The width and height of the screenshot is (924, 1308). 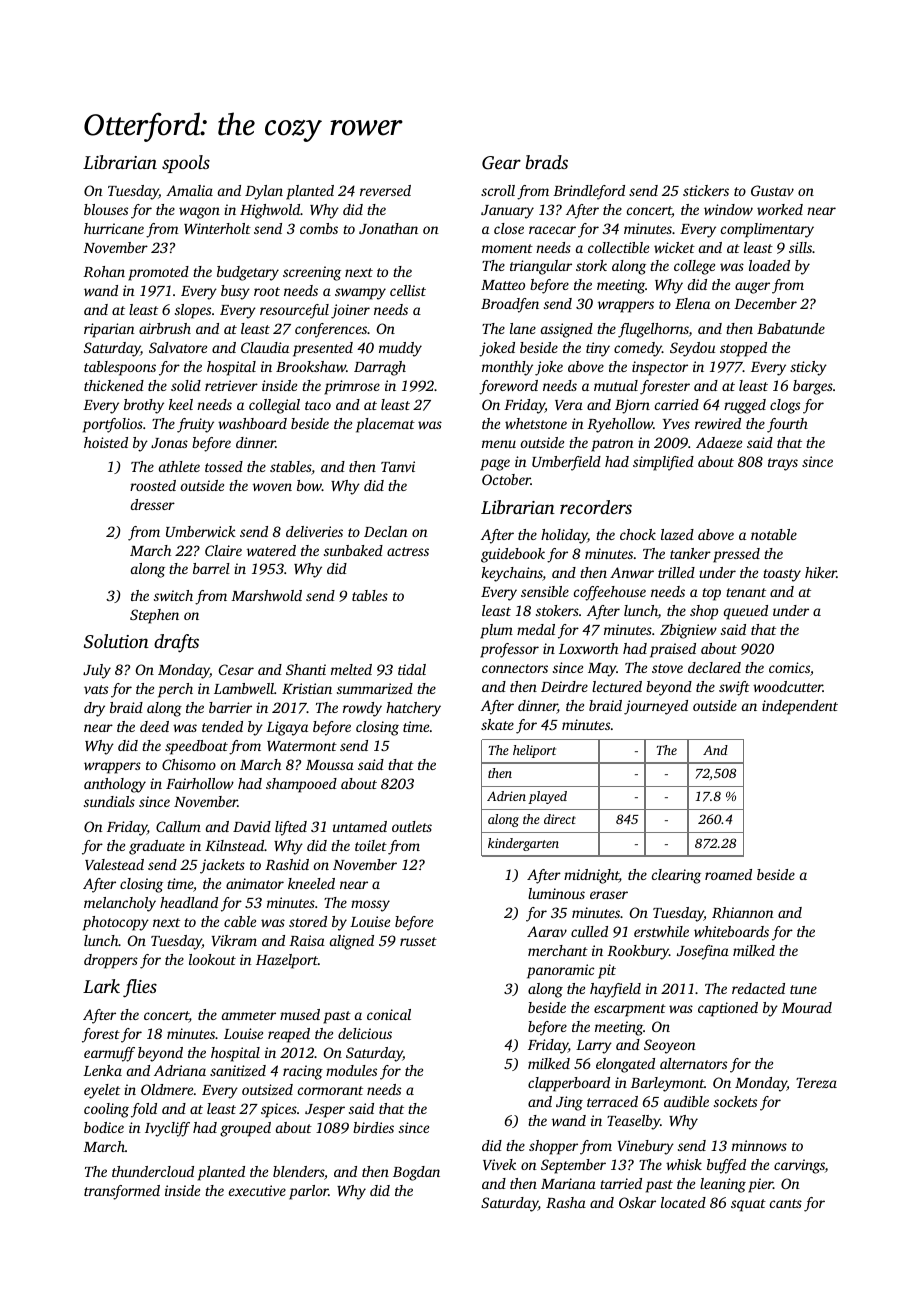 I want to click on muddy, so click(x=400, y=349).
